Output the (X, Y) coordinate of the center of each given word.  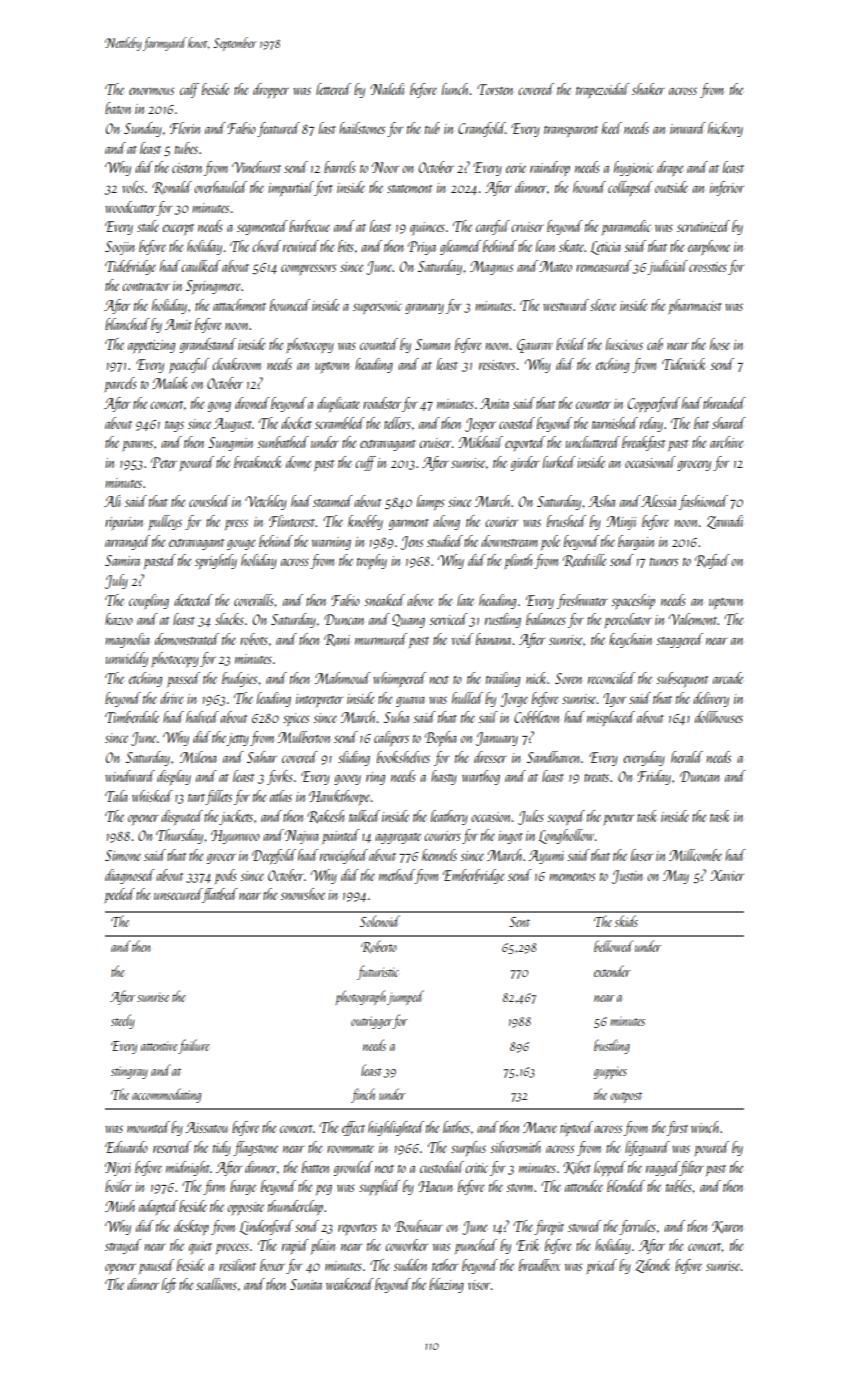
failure (193, 1046)
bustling (612, 1046)
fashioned (703, 502)
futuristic (378, 972)
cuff (365, 463)
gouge (241, 544)
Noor (385, 167)
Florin (185, 128)
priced (602, 1266)
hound (589, 187)
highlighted (396, 1128)
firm (214, 1187)
